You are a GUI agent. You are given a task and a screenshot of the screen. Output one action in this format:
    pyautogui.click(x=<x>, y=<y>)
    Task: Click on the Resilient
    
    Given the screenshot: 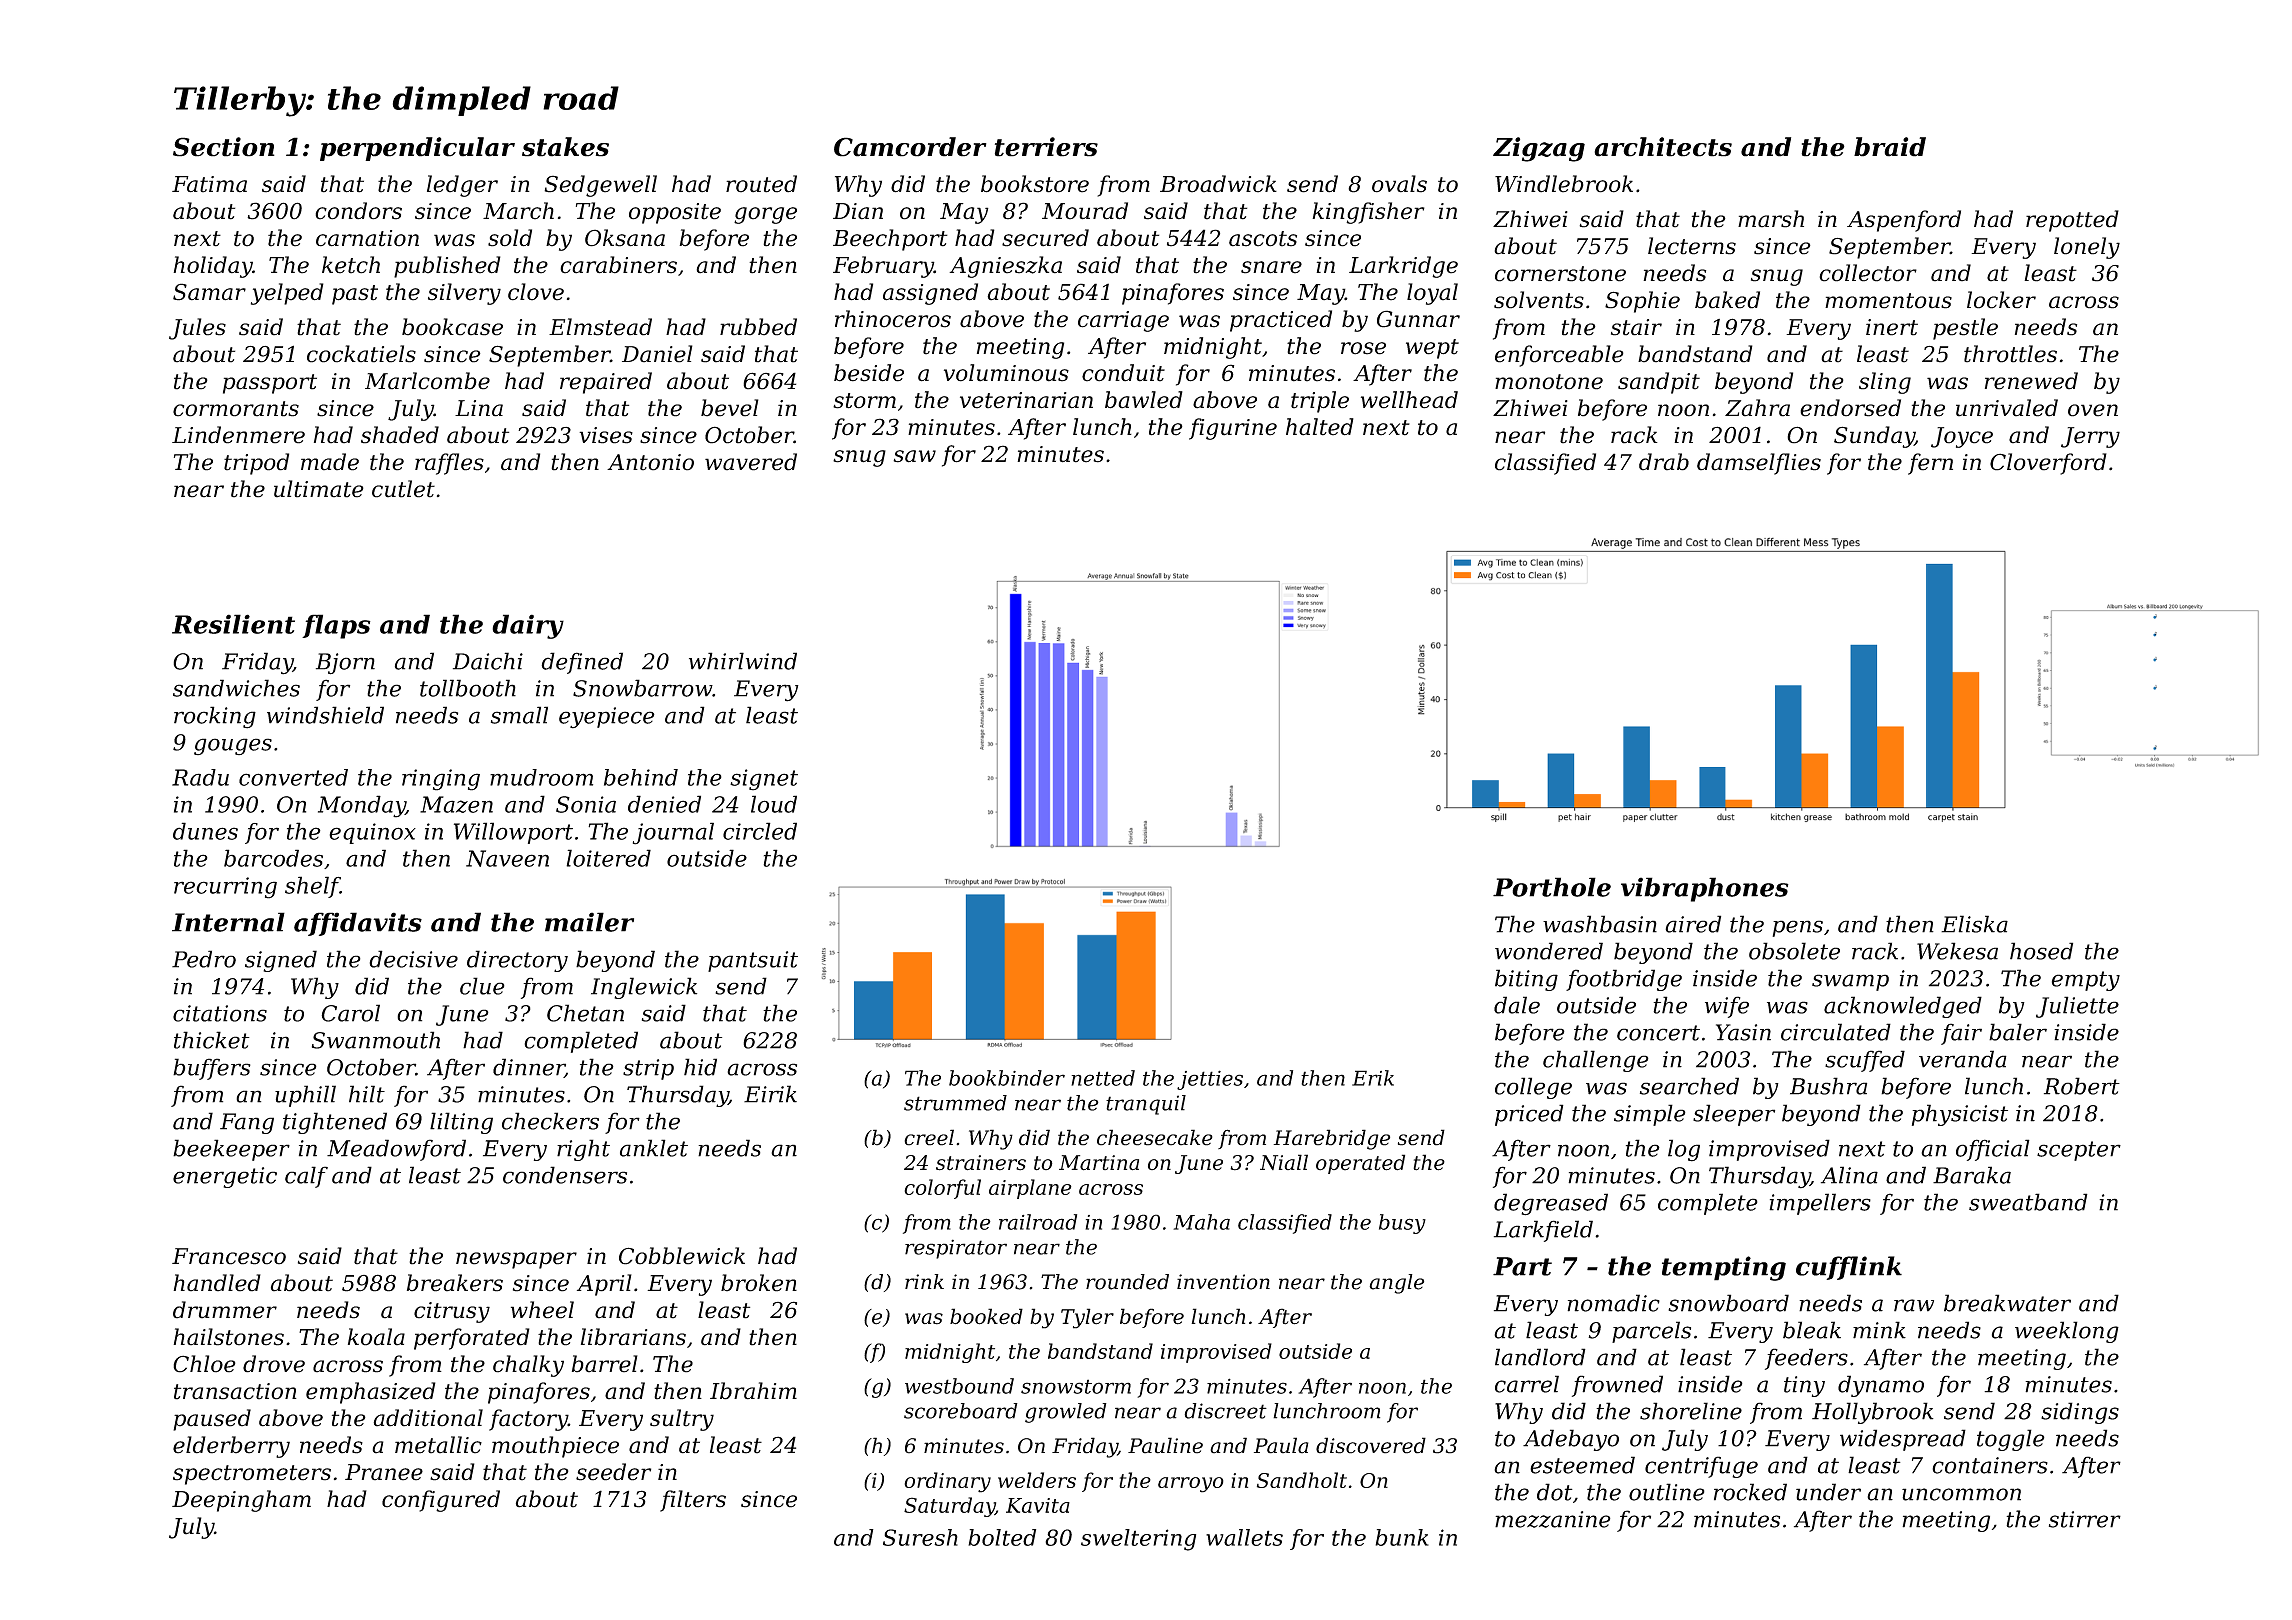 What is the action you would take?
    pyautogui.click(x=233, y=624)
